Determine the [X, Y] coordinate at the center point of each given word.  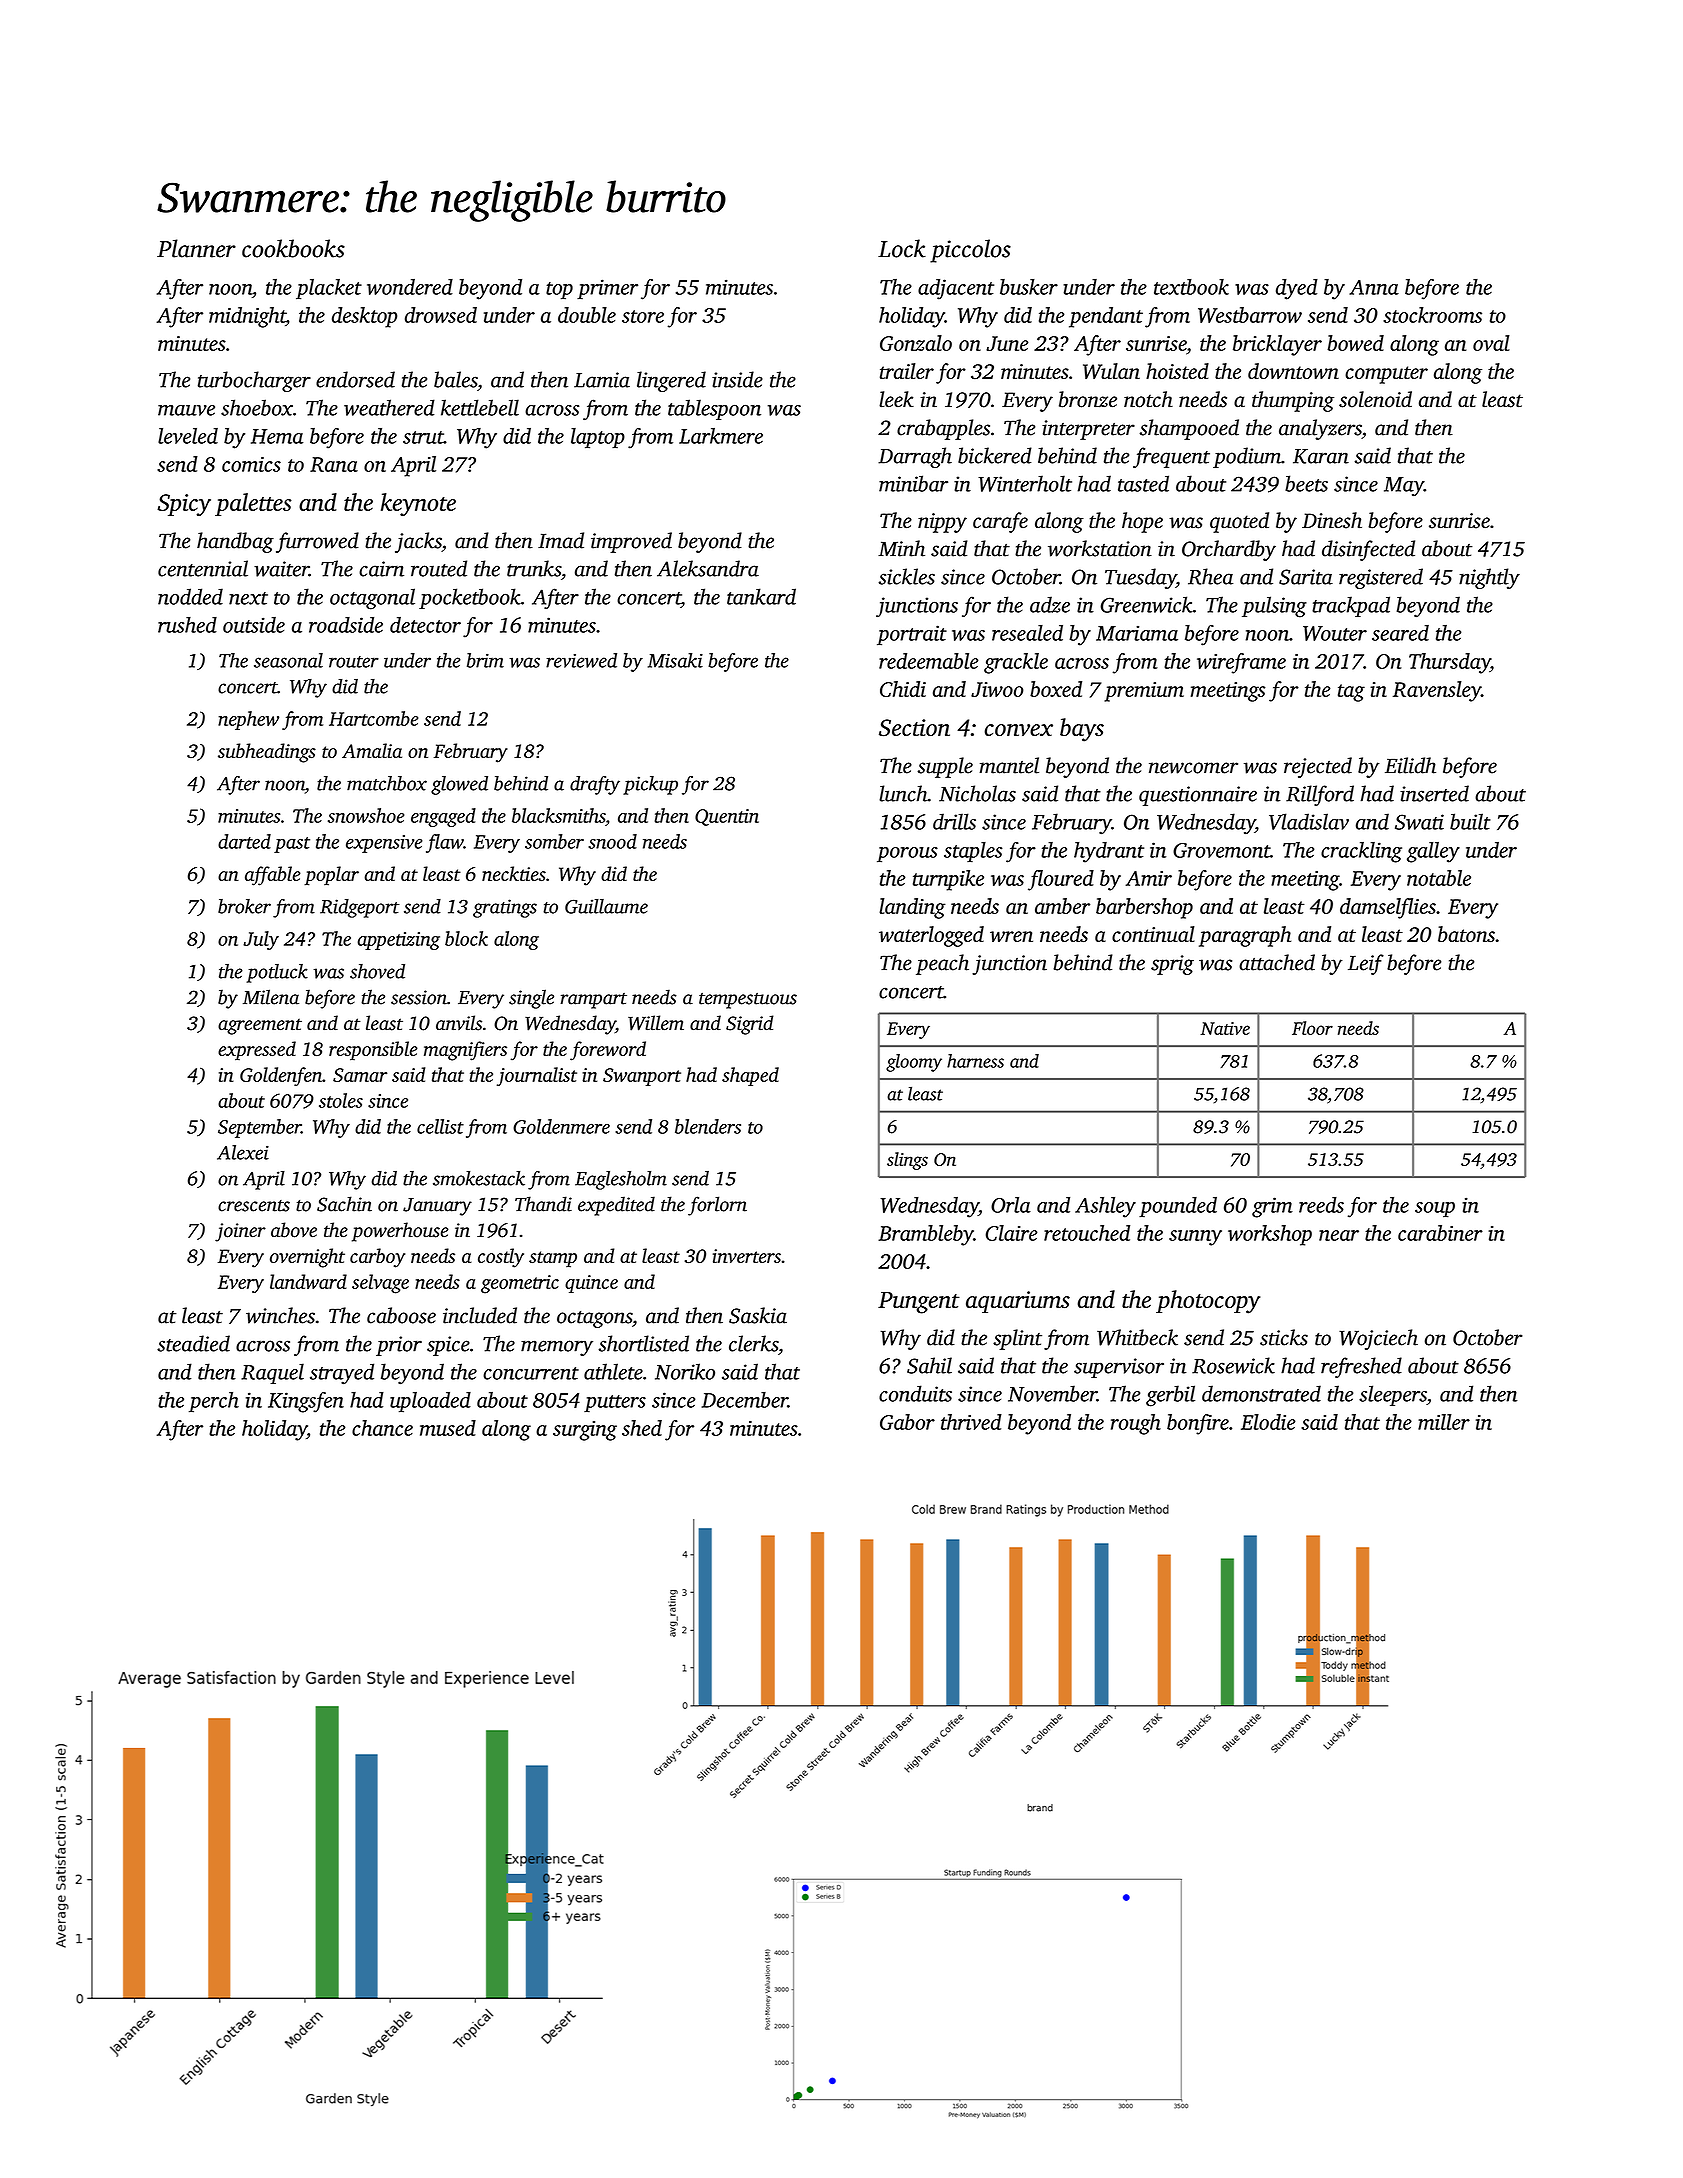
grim [1272, 1207]
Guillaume [606, 906]
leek [896, 399]
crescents [254, 1206]
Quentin [727, 817]
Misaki [675, 660]
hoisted [1177, 371]
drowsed [441, 315]
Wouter [1335, 633]
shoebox [257, 407]
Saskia [758, 1315]
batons [1466, 934]
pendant [1106, 317]
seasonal [288, 660]
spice [448, 1346]
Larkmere [721, 436]
